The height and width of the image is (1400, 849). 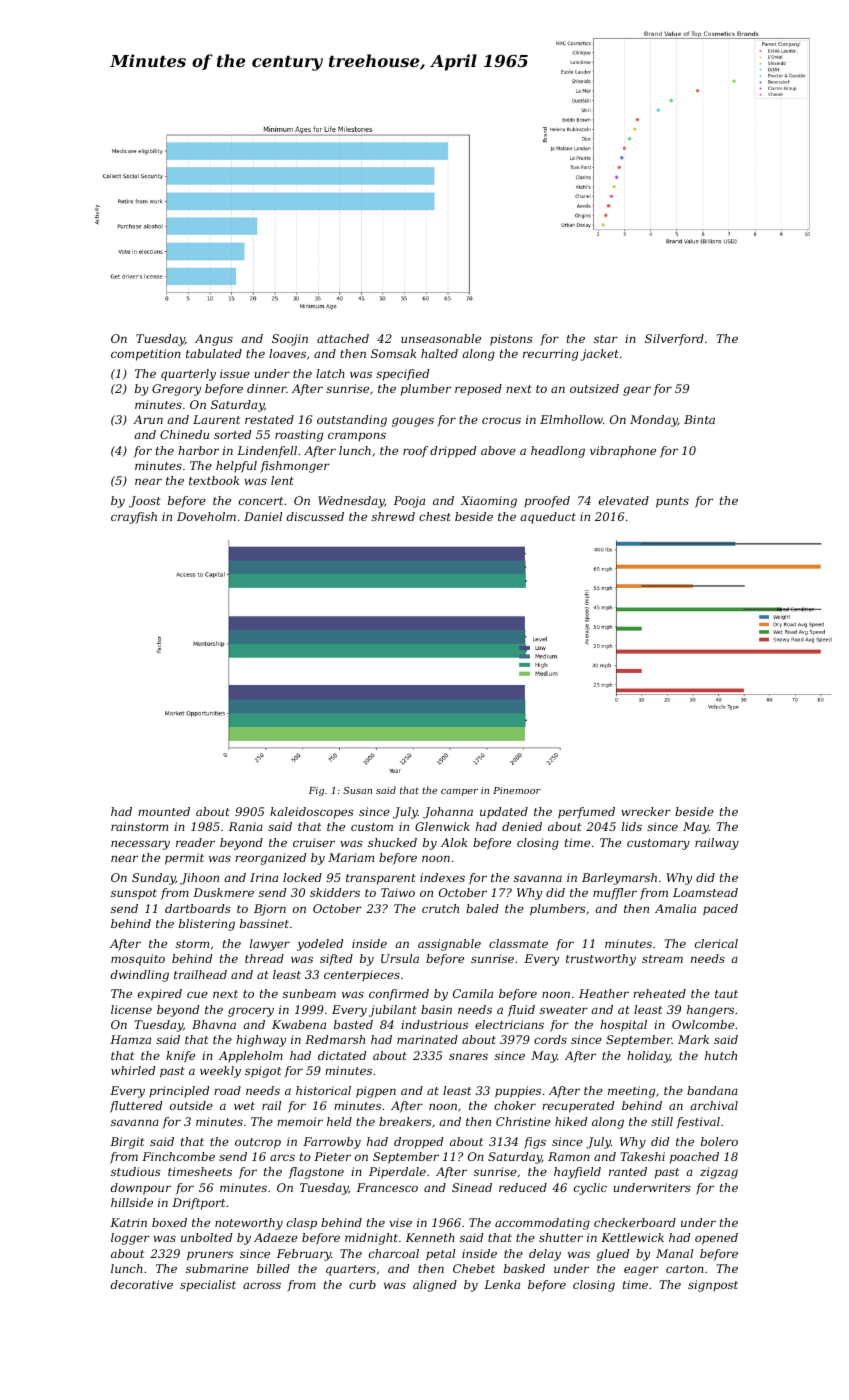 I want to click on necessary, so click(x=140, y=845).
